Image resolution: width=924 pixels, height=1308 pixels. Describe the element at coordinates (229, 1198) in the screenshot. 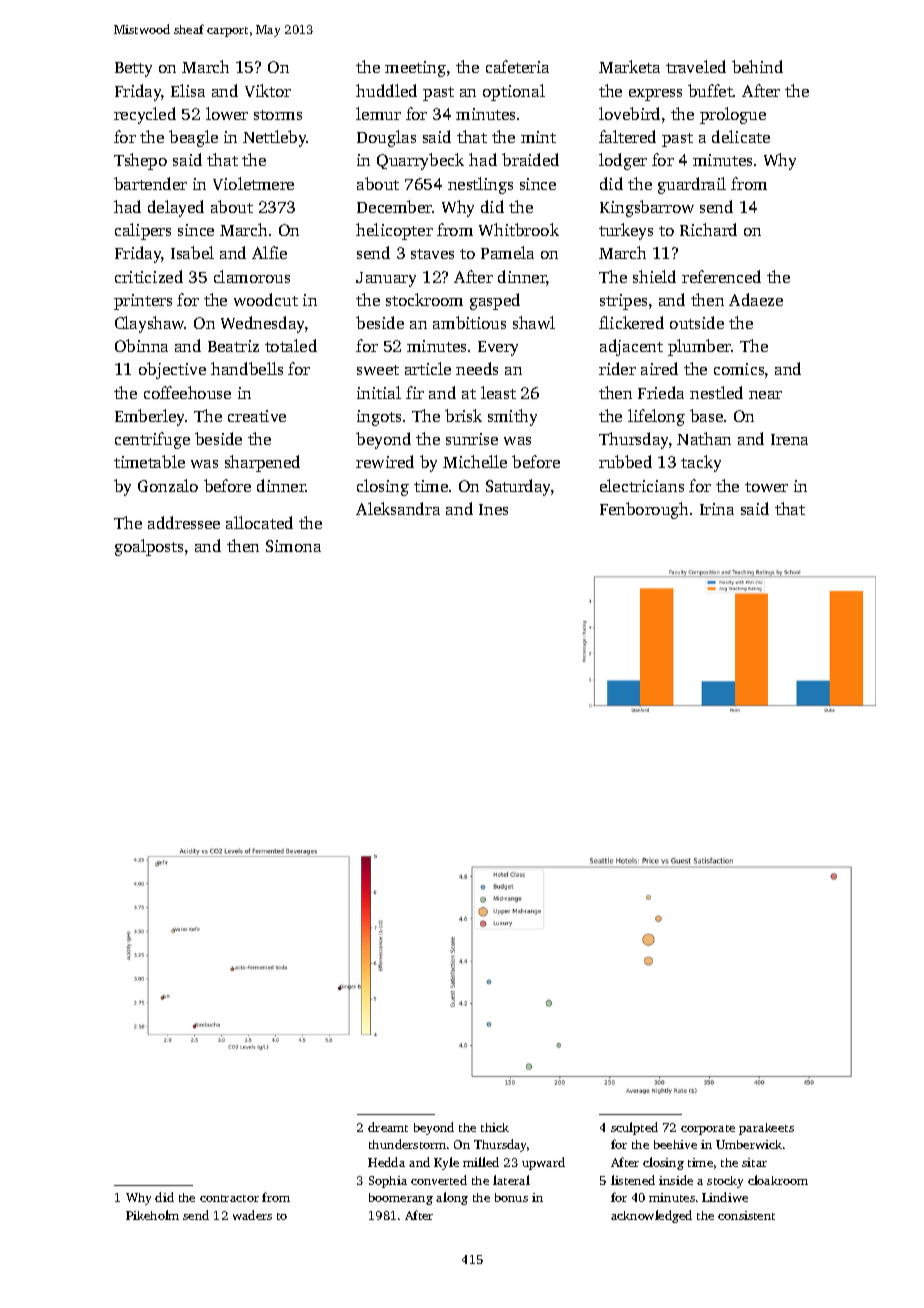

I see `contractor` at that location.
